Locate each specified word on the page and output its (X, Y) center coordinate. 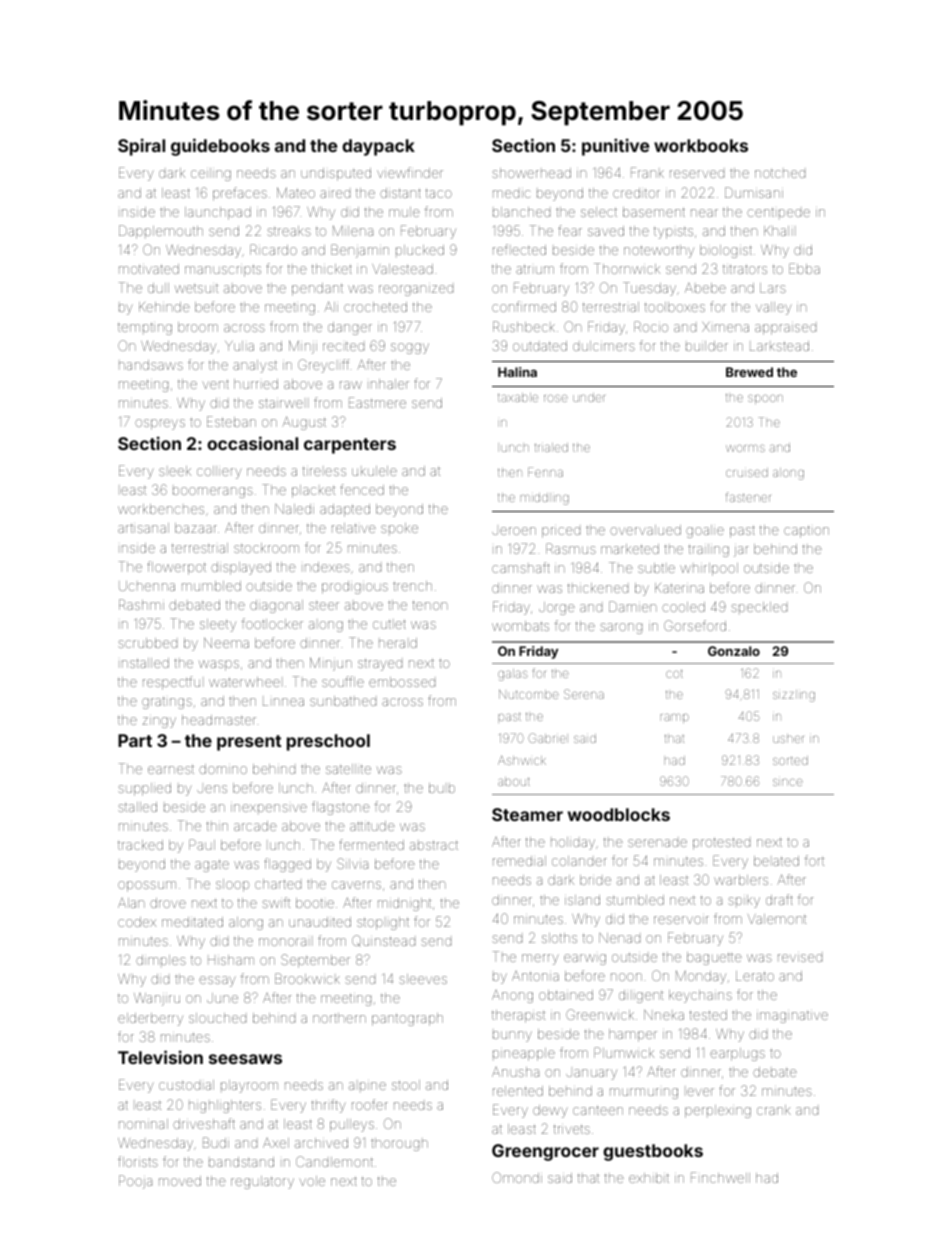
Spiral (141, 147)
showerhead (531, 173)
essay (217, 981)
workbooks (701, 145)
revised (800, 958)
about (514, 781)
